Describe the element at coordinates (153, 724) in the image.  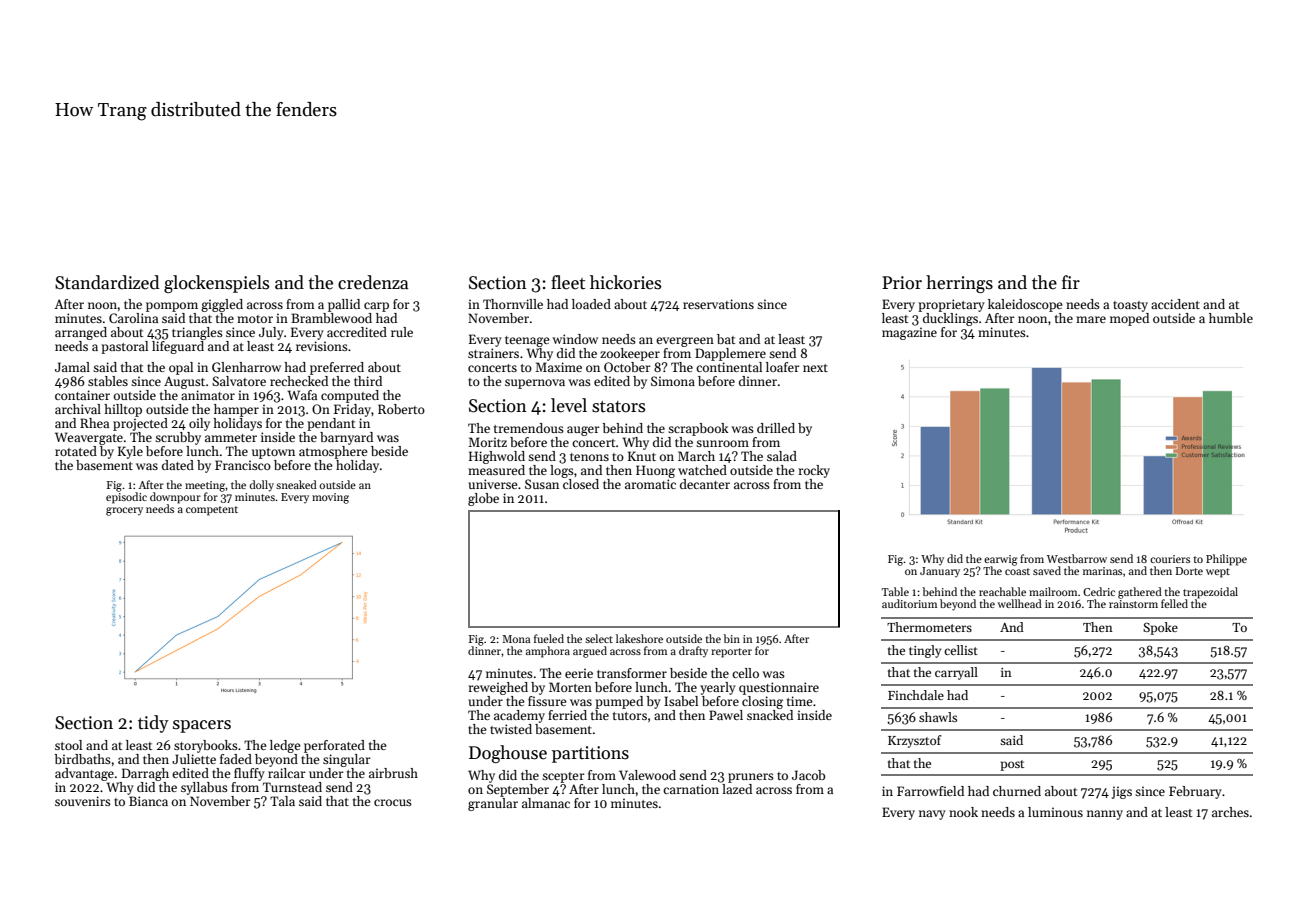
I see `tidy` at that location.
